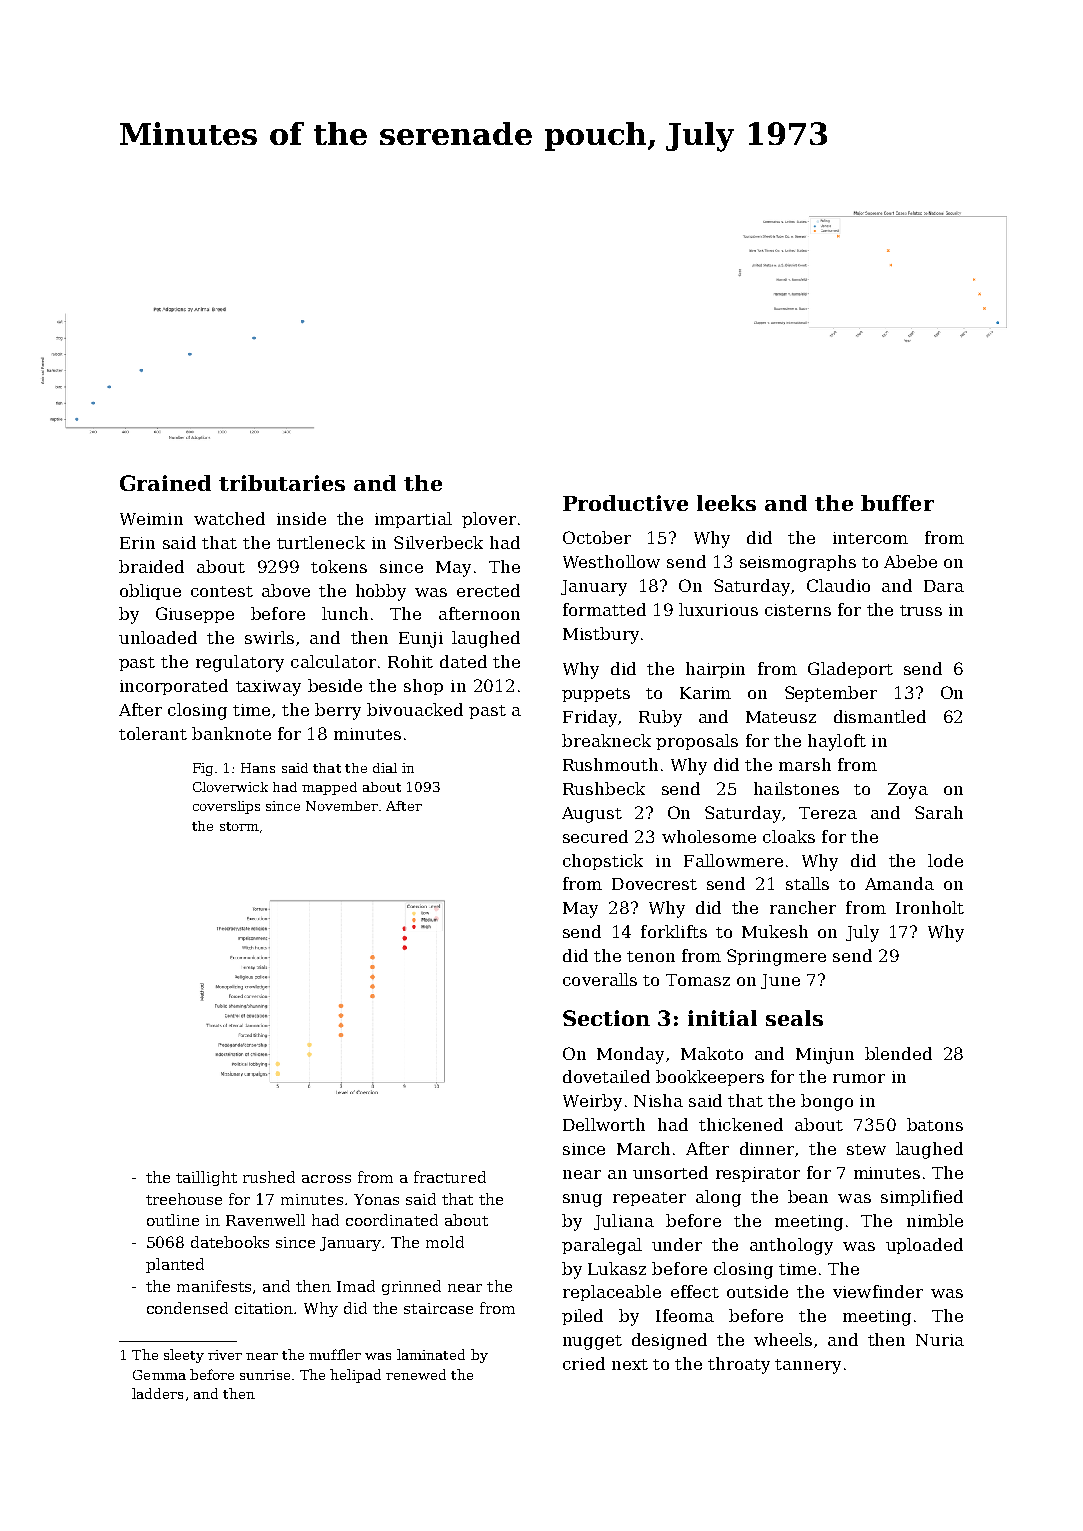  Describe the element at coordinates (600, 979) in the image. I see `coveralls` at that location.
